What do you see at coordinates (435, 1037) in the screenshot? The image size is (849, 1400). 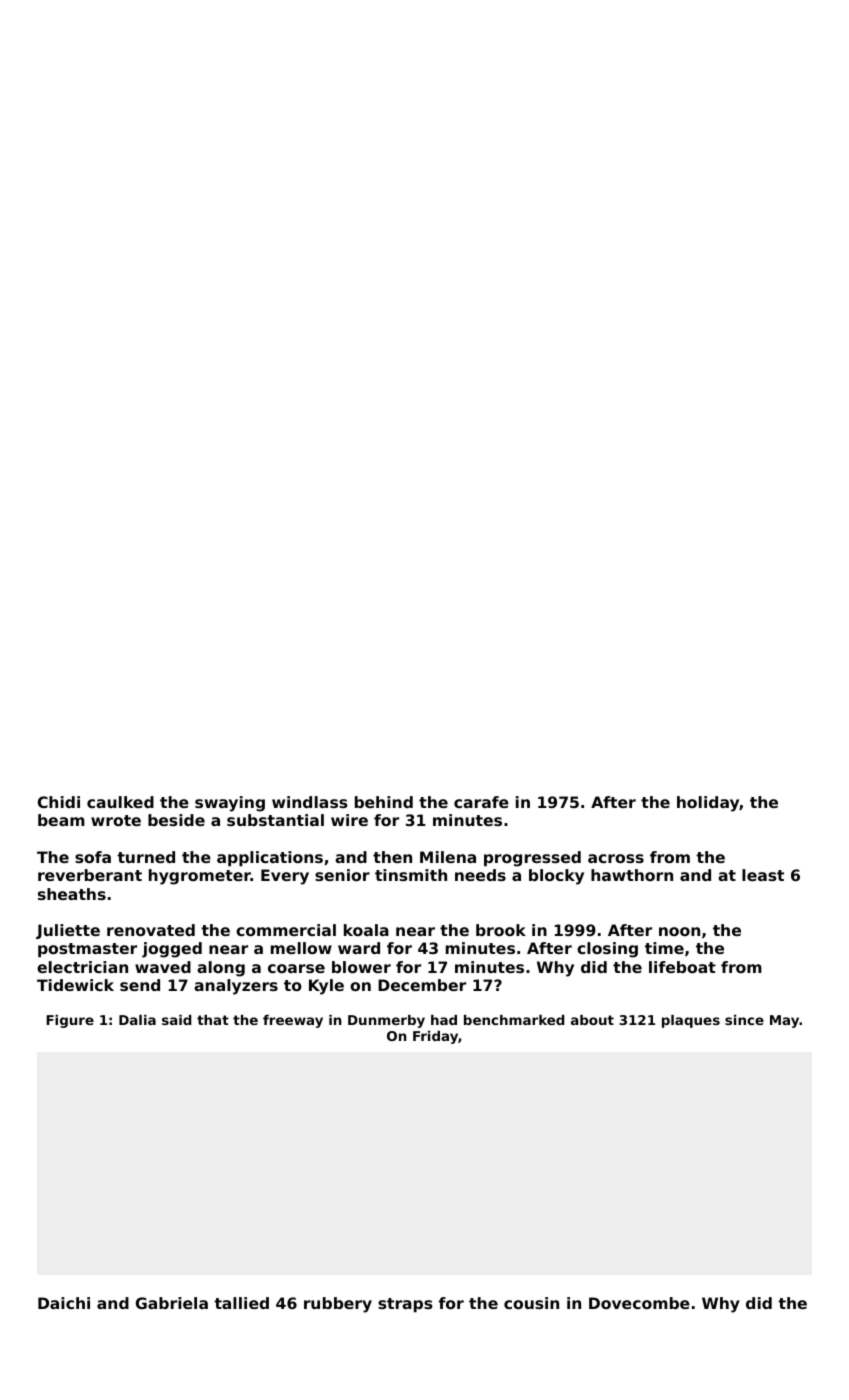 I see `Friday` at bounding box center [435, 1037].
